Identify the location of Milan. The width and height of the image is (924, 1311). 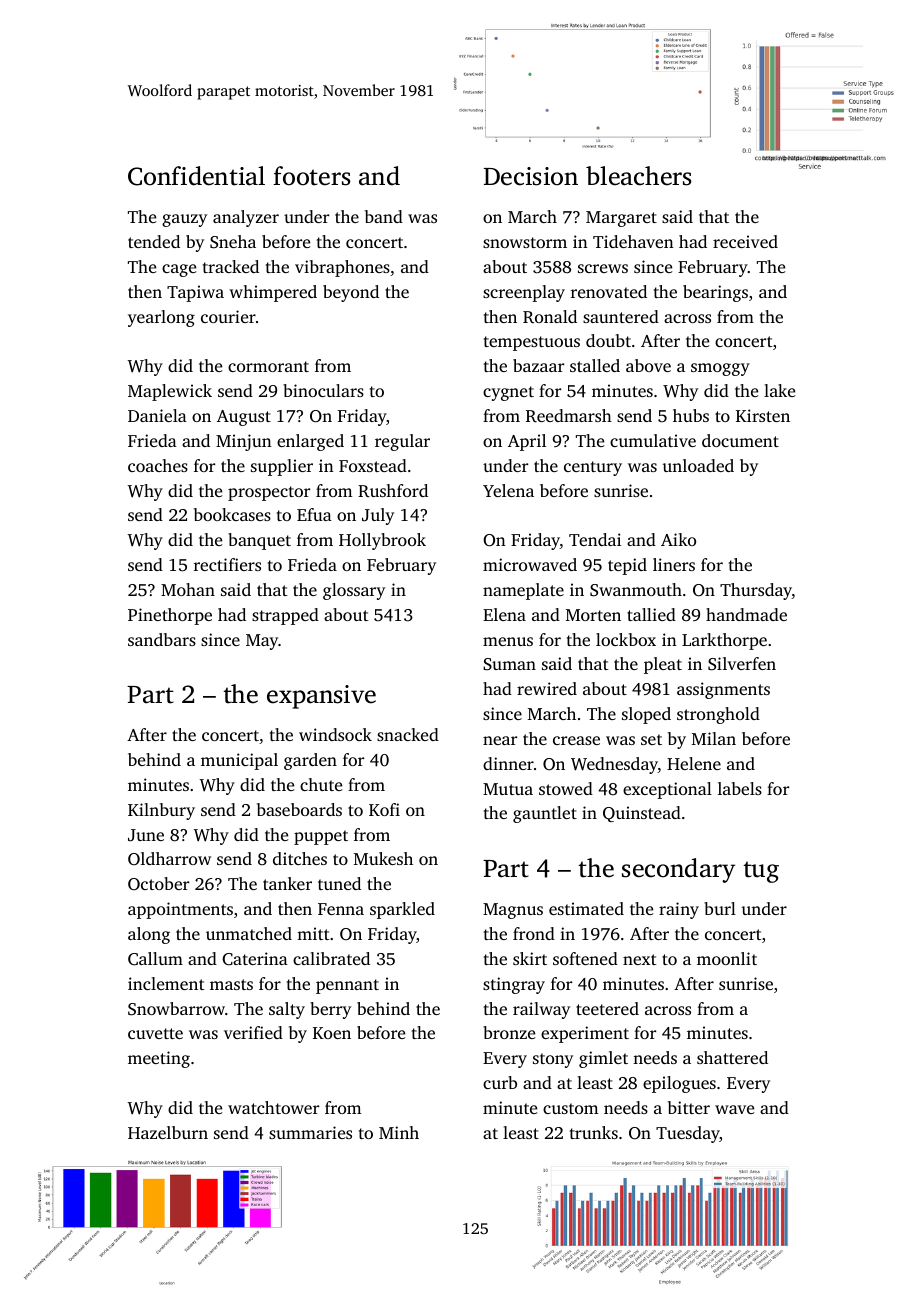
(714, 738).
